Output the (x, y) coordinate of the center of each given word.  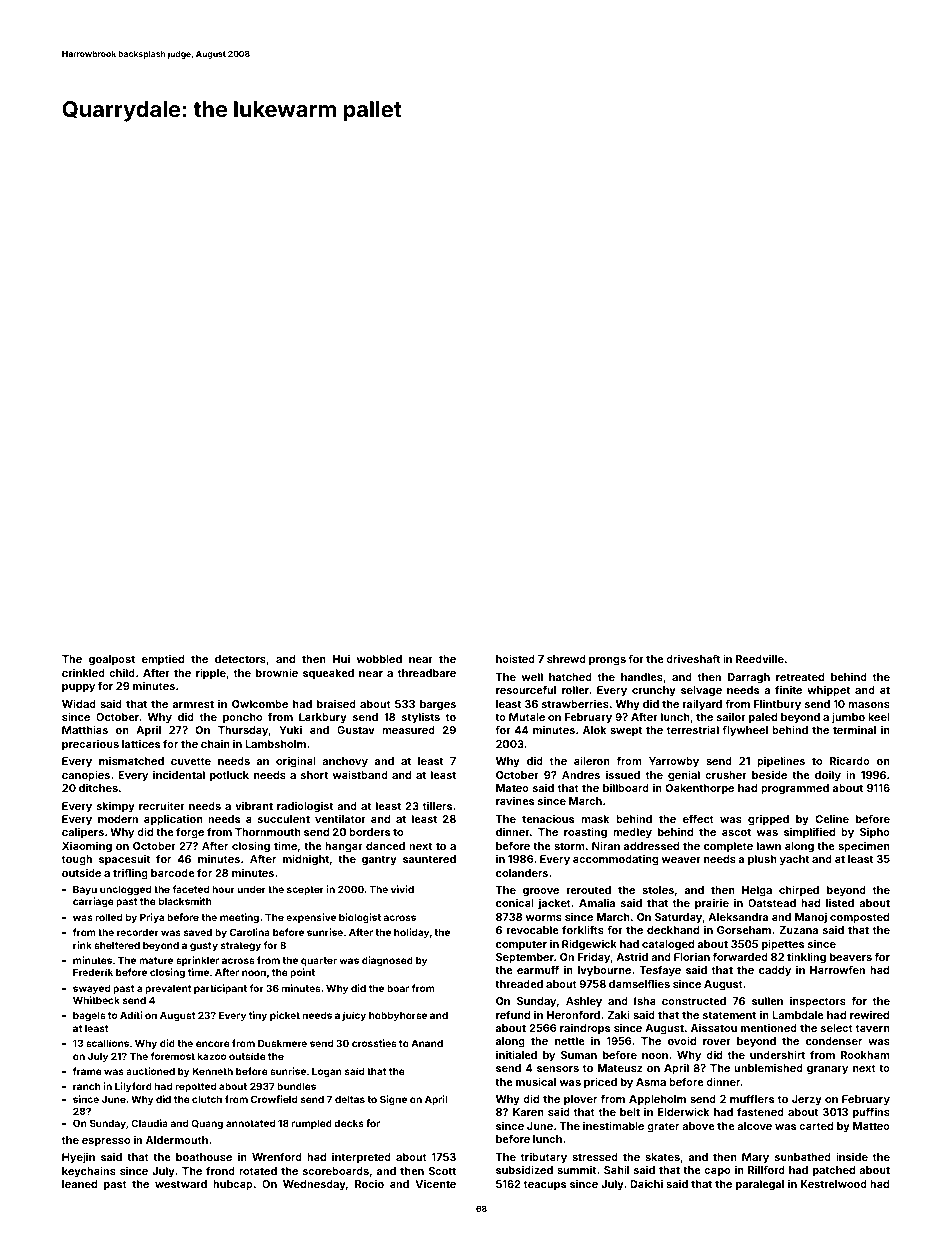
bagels (89, 1016)
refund (513, 1014)
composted (859, 918)
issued (623, 775)
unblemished (768, 1067)
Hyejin (78, 1158)
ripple (211, 673)
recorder (138, 932)
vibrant (254, 805)
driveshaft (693, 658)
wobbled (379, 659)
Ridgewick (589, 945)
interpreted (361, 1157)
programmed (795, 789)
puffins (871, 1112)
